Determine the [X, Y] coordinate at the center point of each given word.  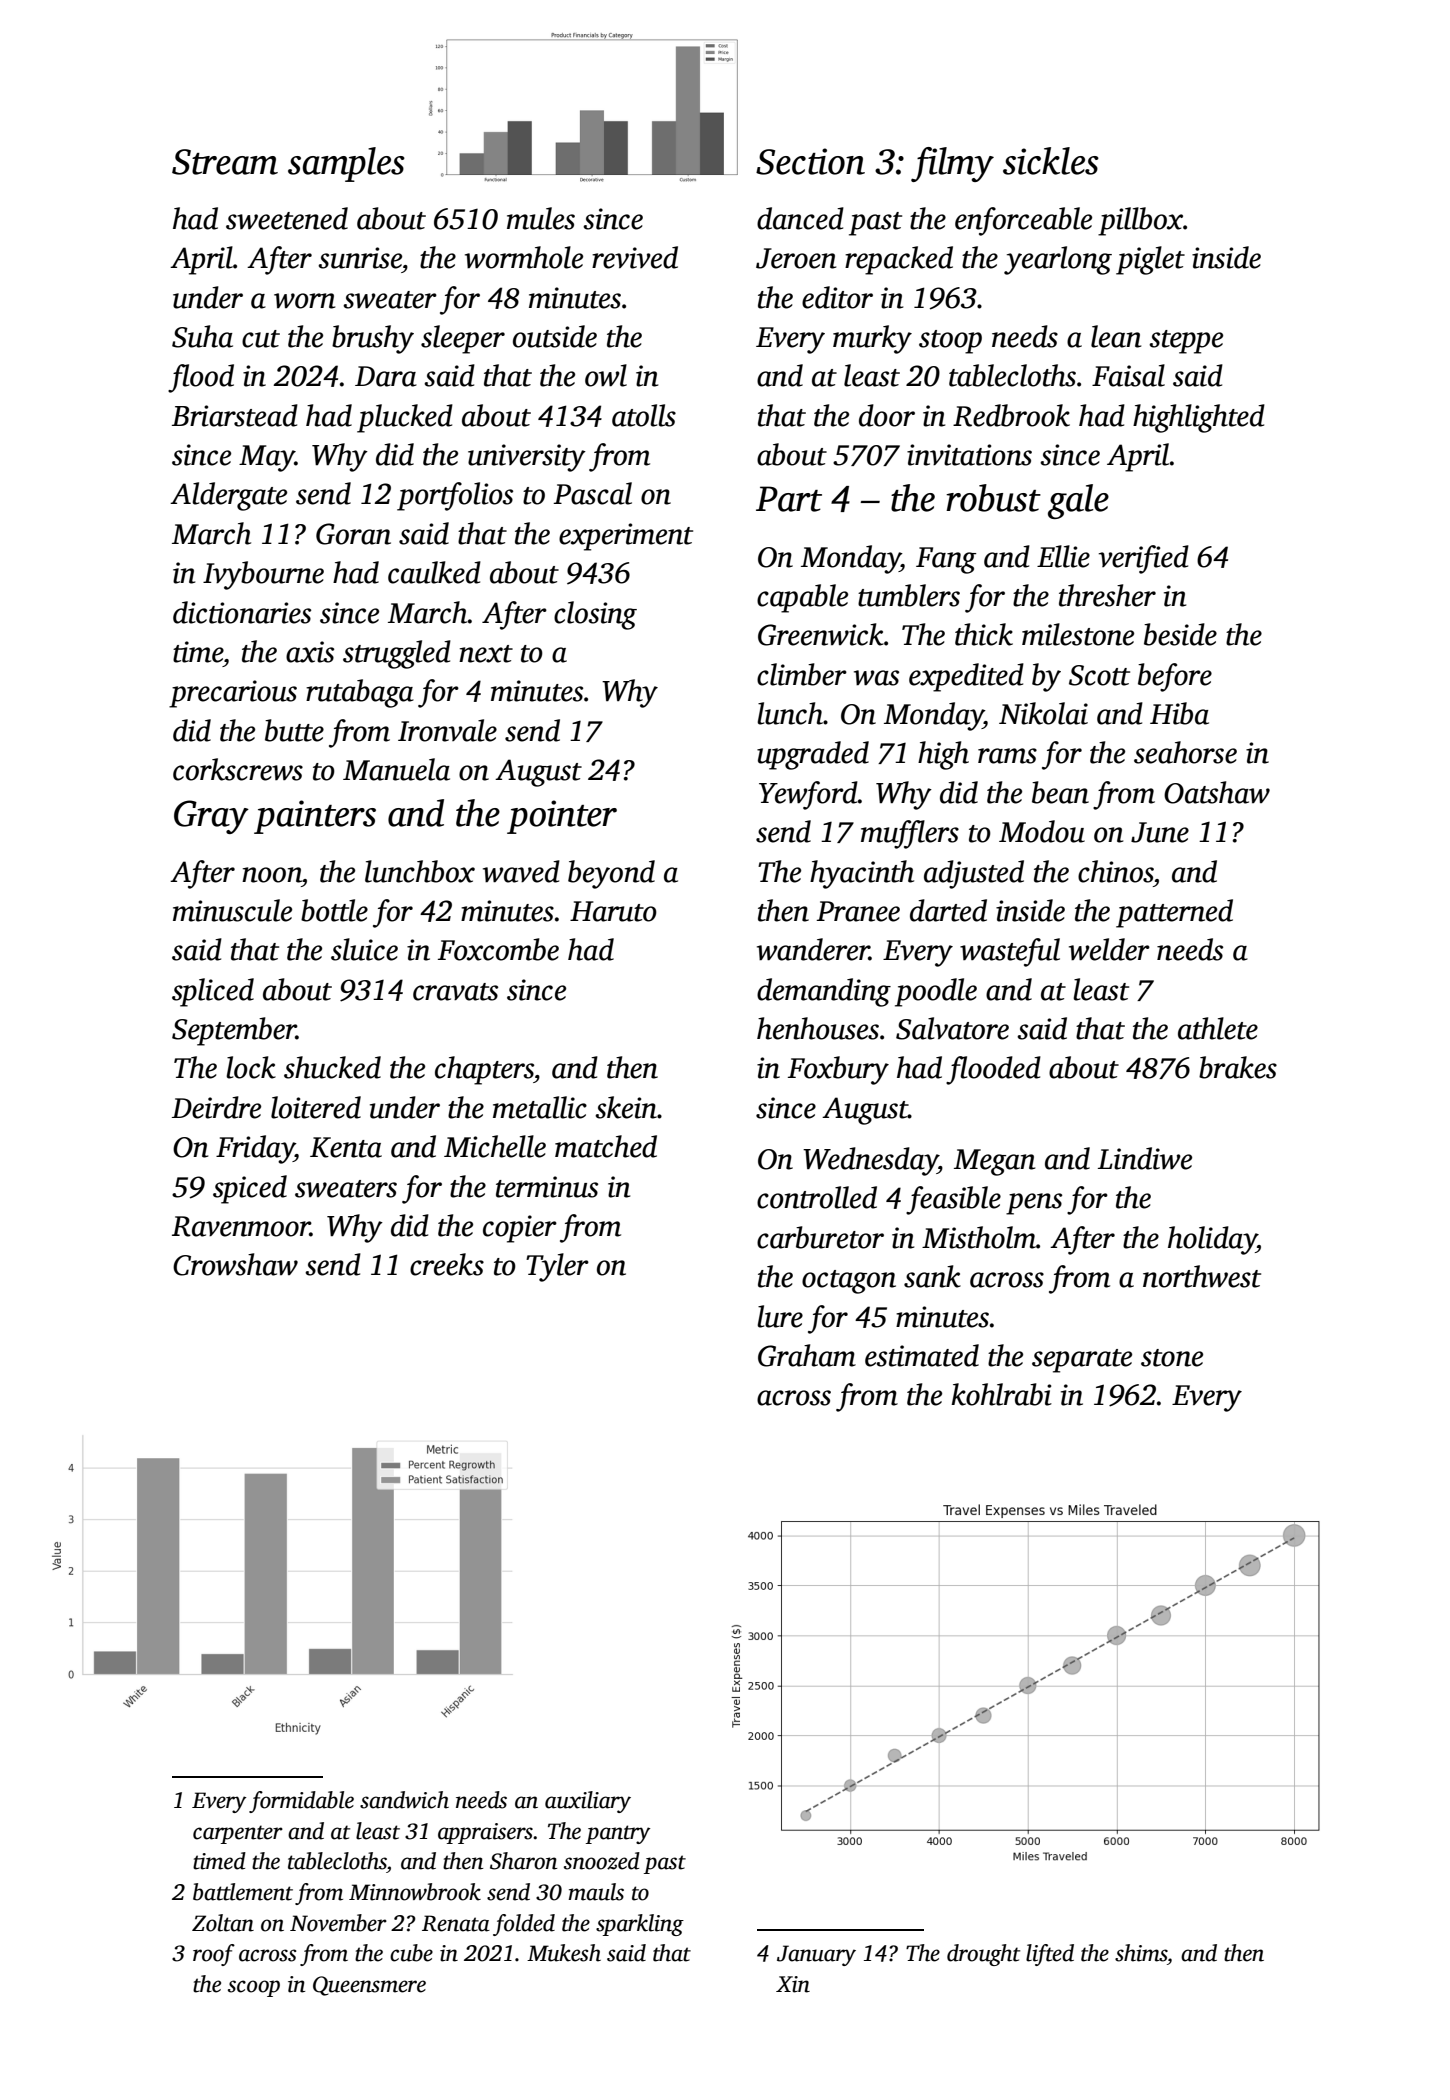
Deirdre [216, 1107]
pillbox [1140, 221]
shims [1141, 1953]
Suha [202, 336]
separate [1082, 1361]
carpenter [238, 1834]
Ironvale [447, 730]
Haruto [613, 911]
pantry [618, 1834]
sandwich [404, 1800]
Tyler [557, 1267]
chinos [1115, 871]
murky [872, 339]
